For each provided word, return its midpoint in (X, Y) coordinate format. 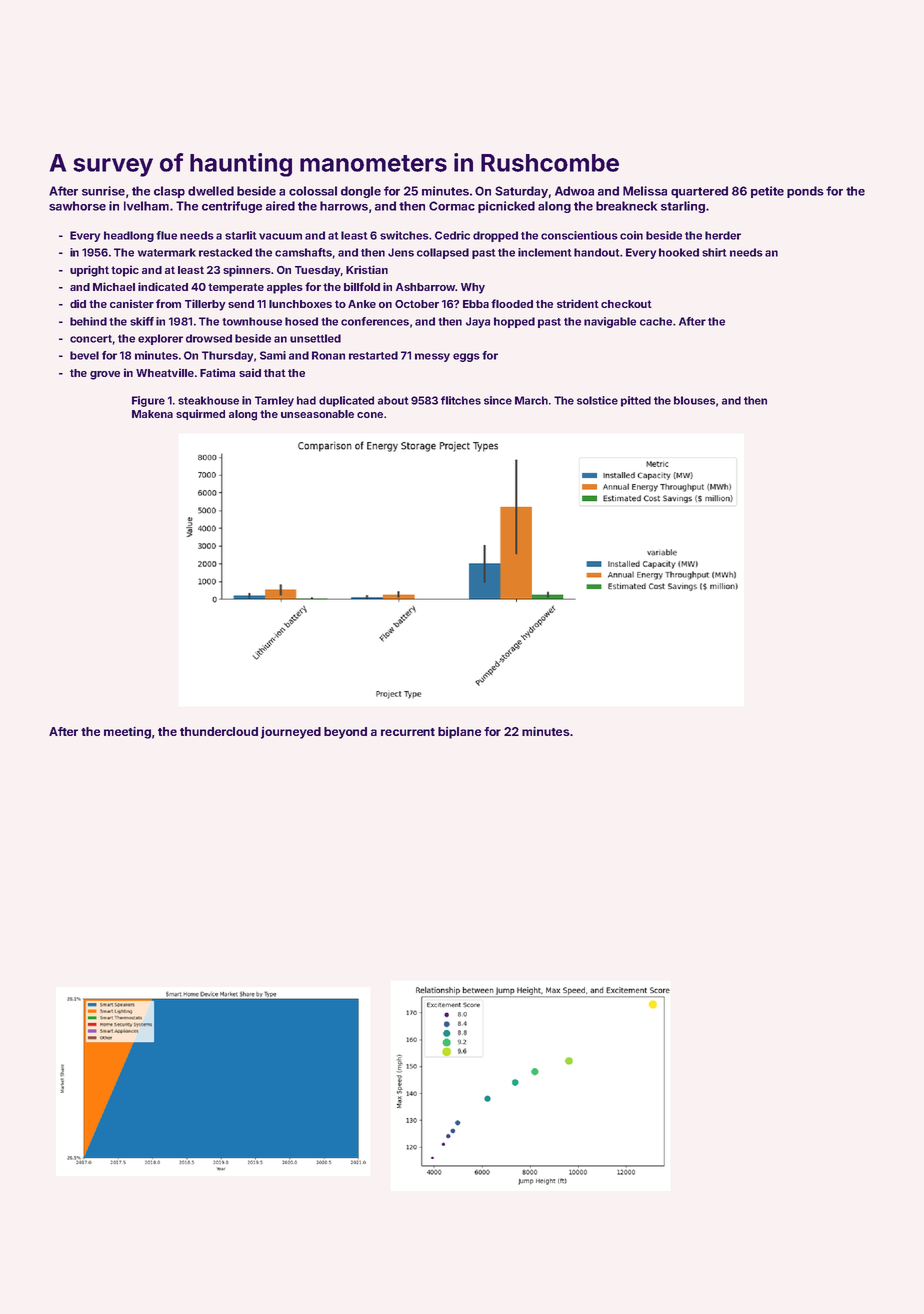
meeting (127, 733)
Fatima (217, 372)
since (498, 400)
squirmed (200, 414)
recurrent (408, 732)
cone (370, 415)
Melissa (645, 191)
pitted (636, 401)
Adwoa (574, 191)
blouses (694, 400)
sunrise (103, 191)
